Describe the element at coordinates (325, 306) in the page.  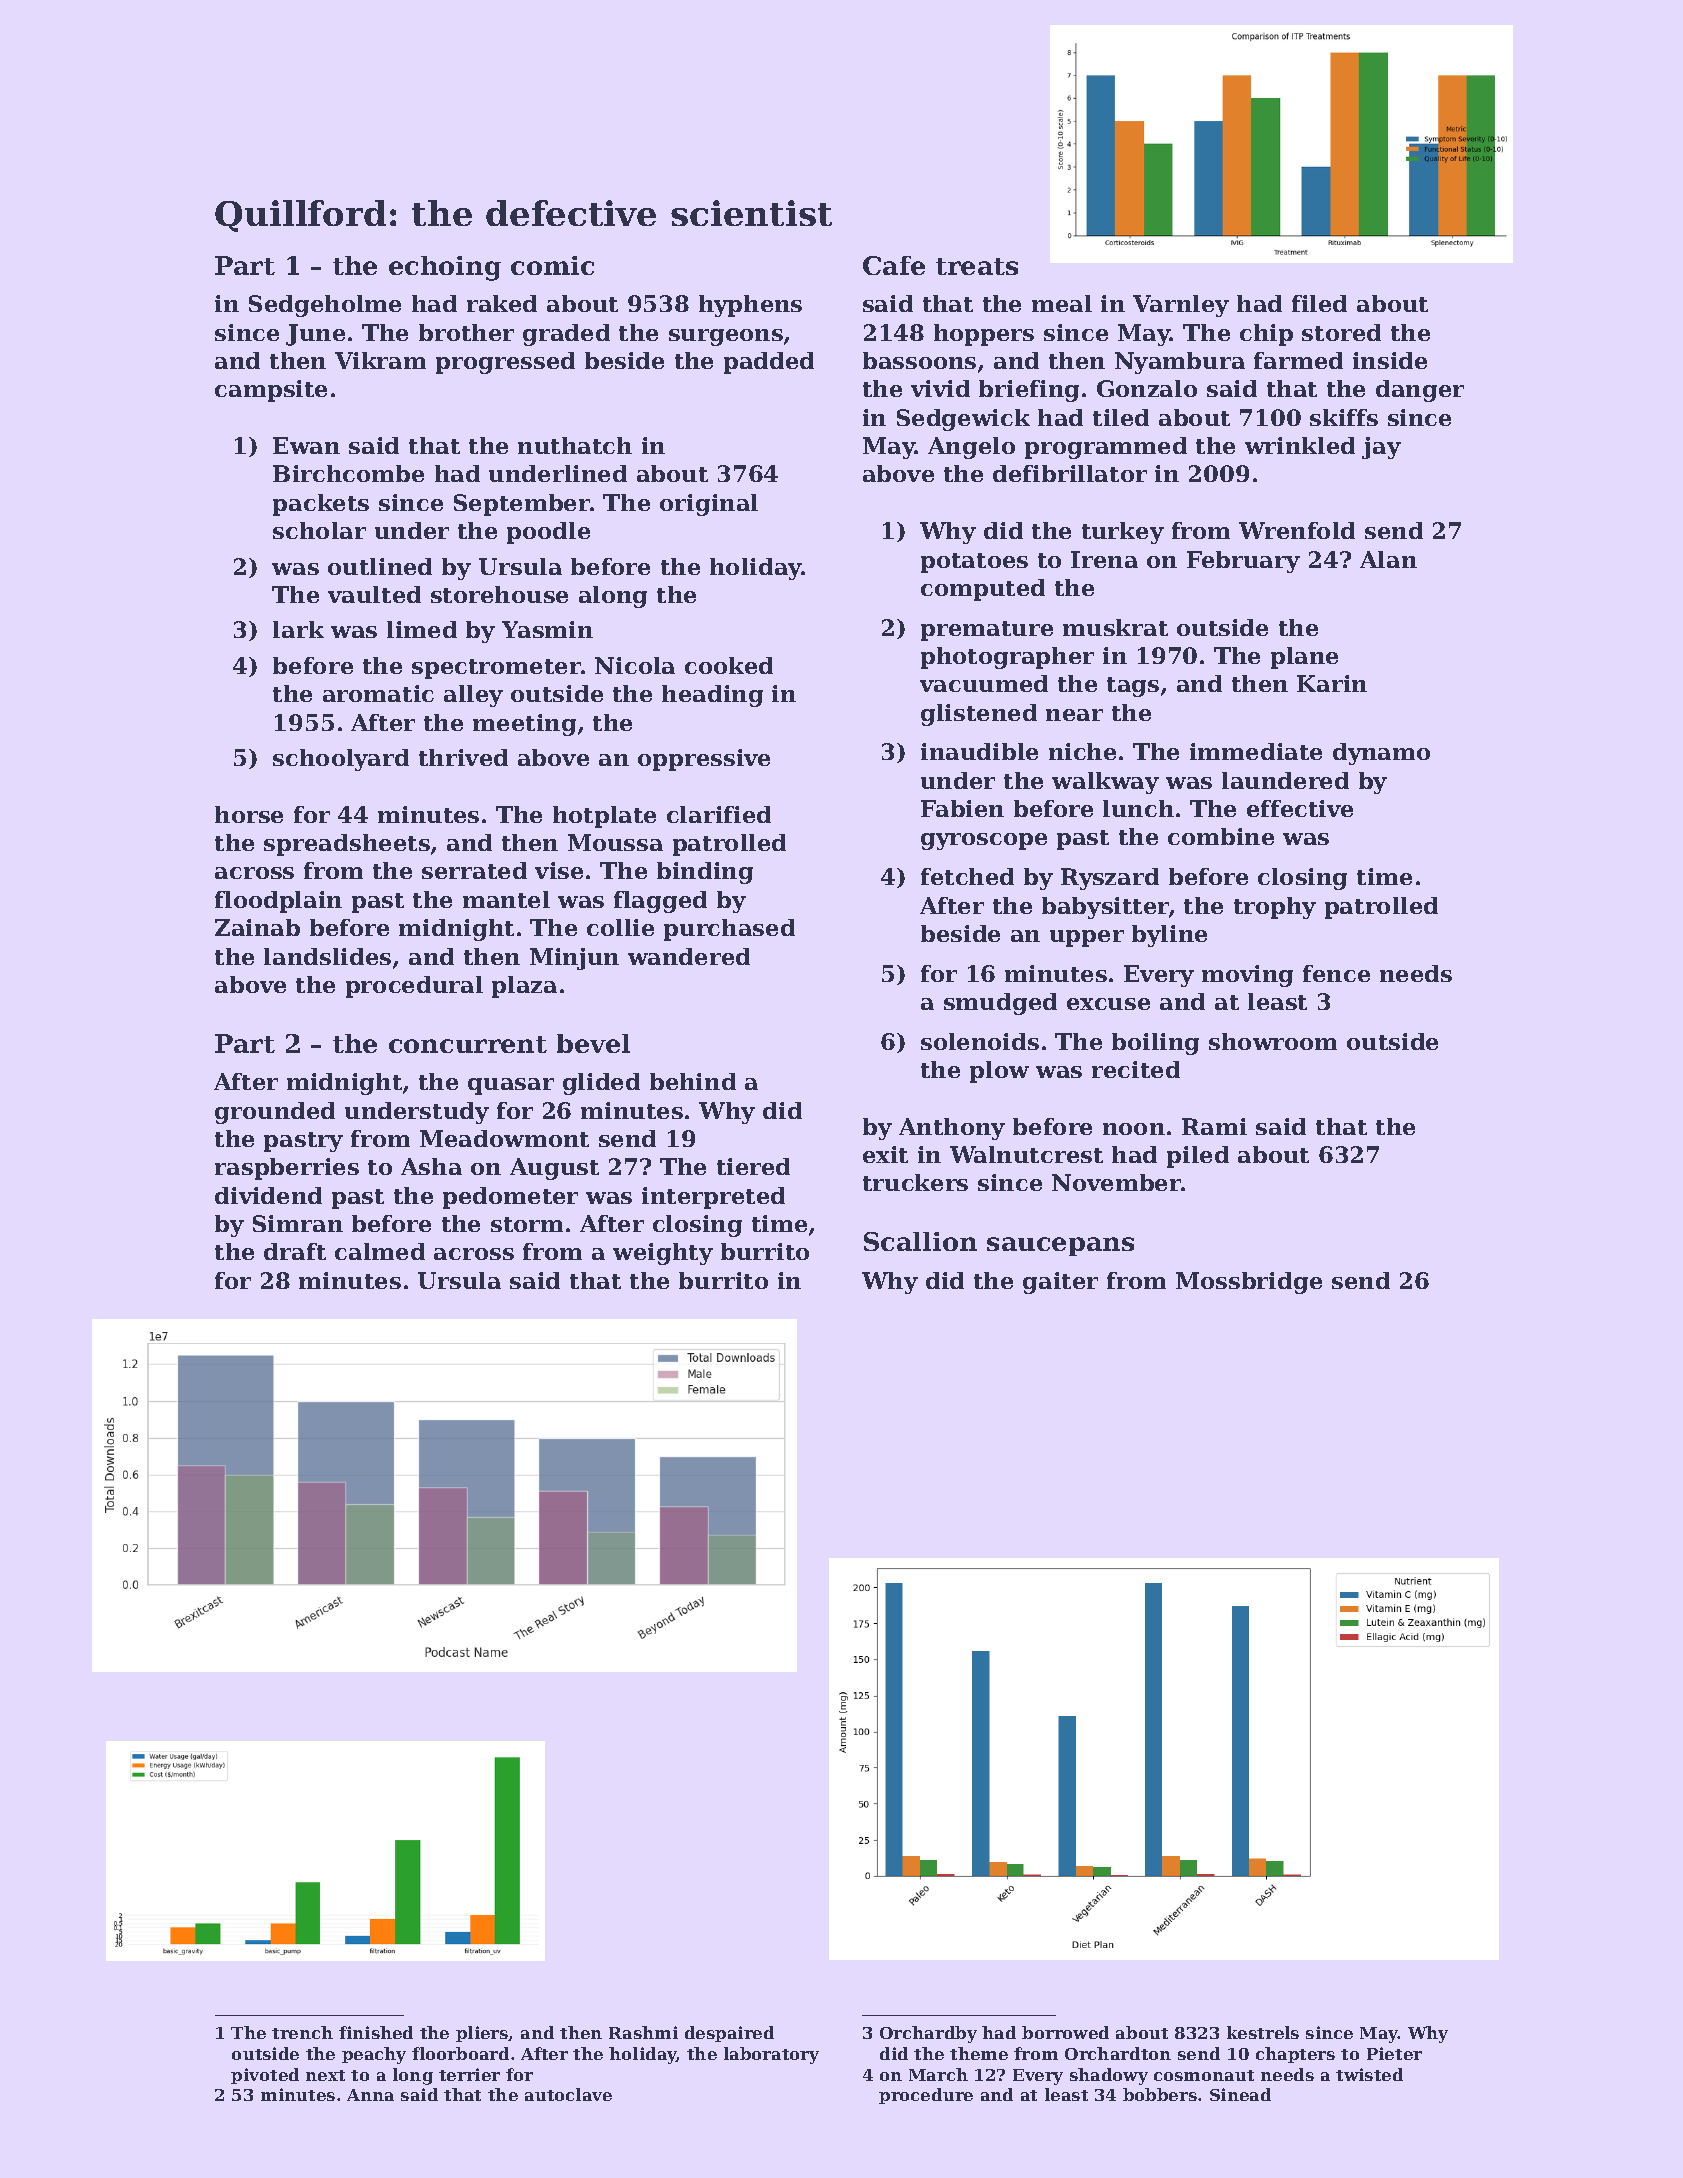
I see `Sedgeholme` at that location.
